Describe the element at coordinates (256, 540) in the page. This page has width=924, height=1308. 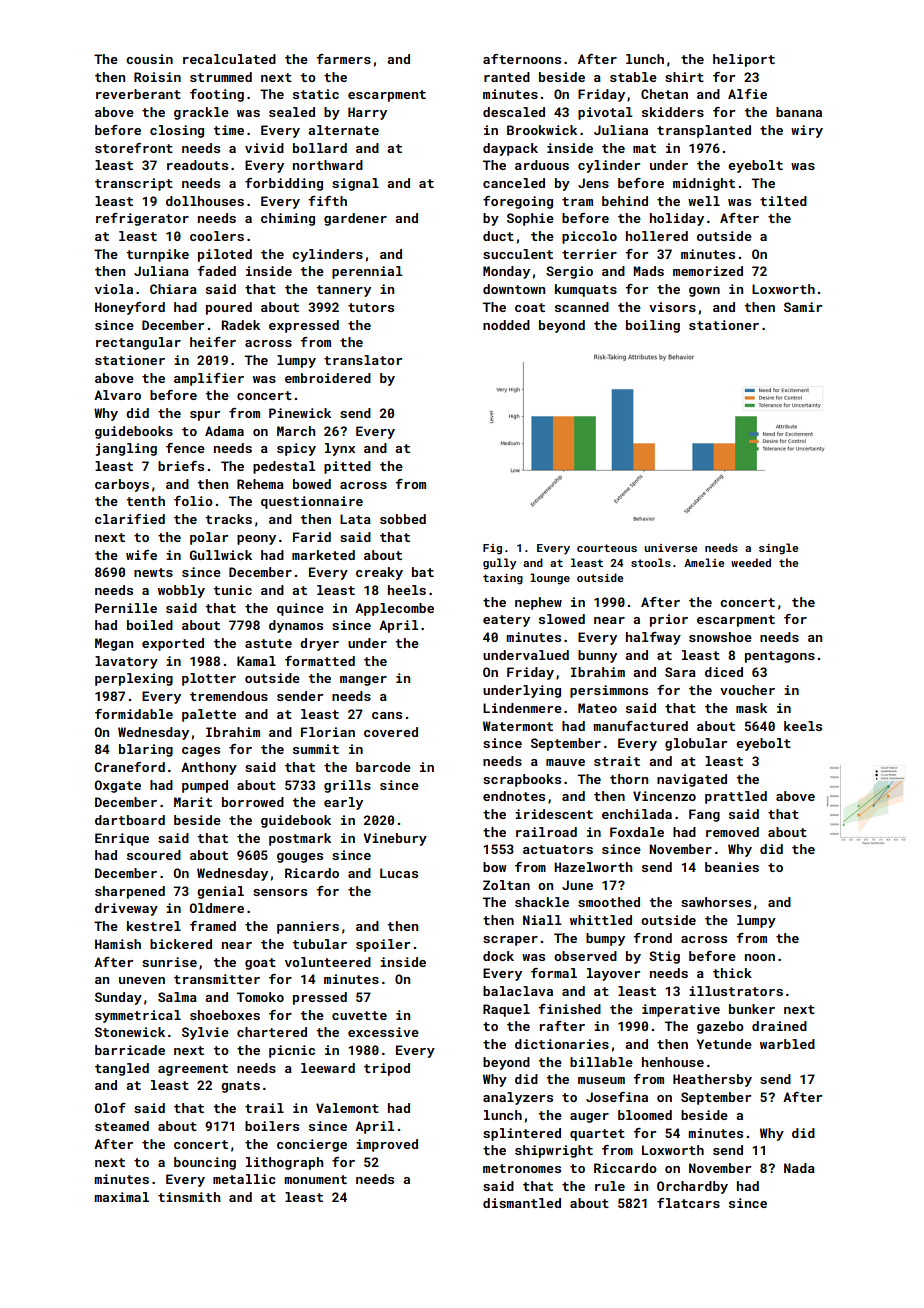
I see `peony` at that location.
